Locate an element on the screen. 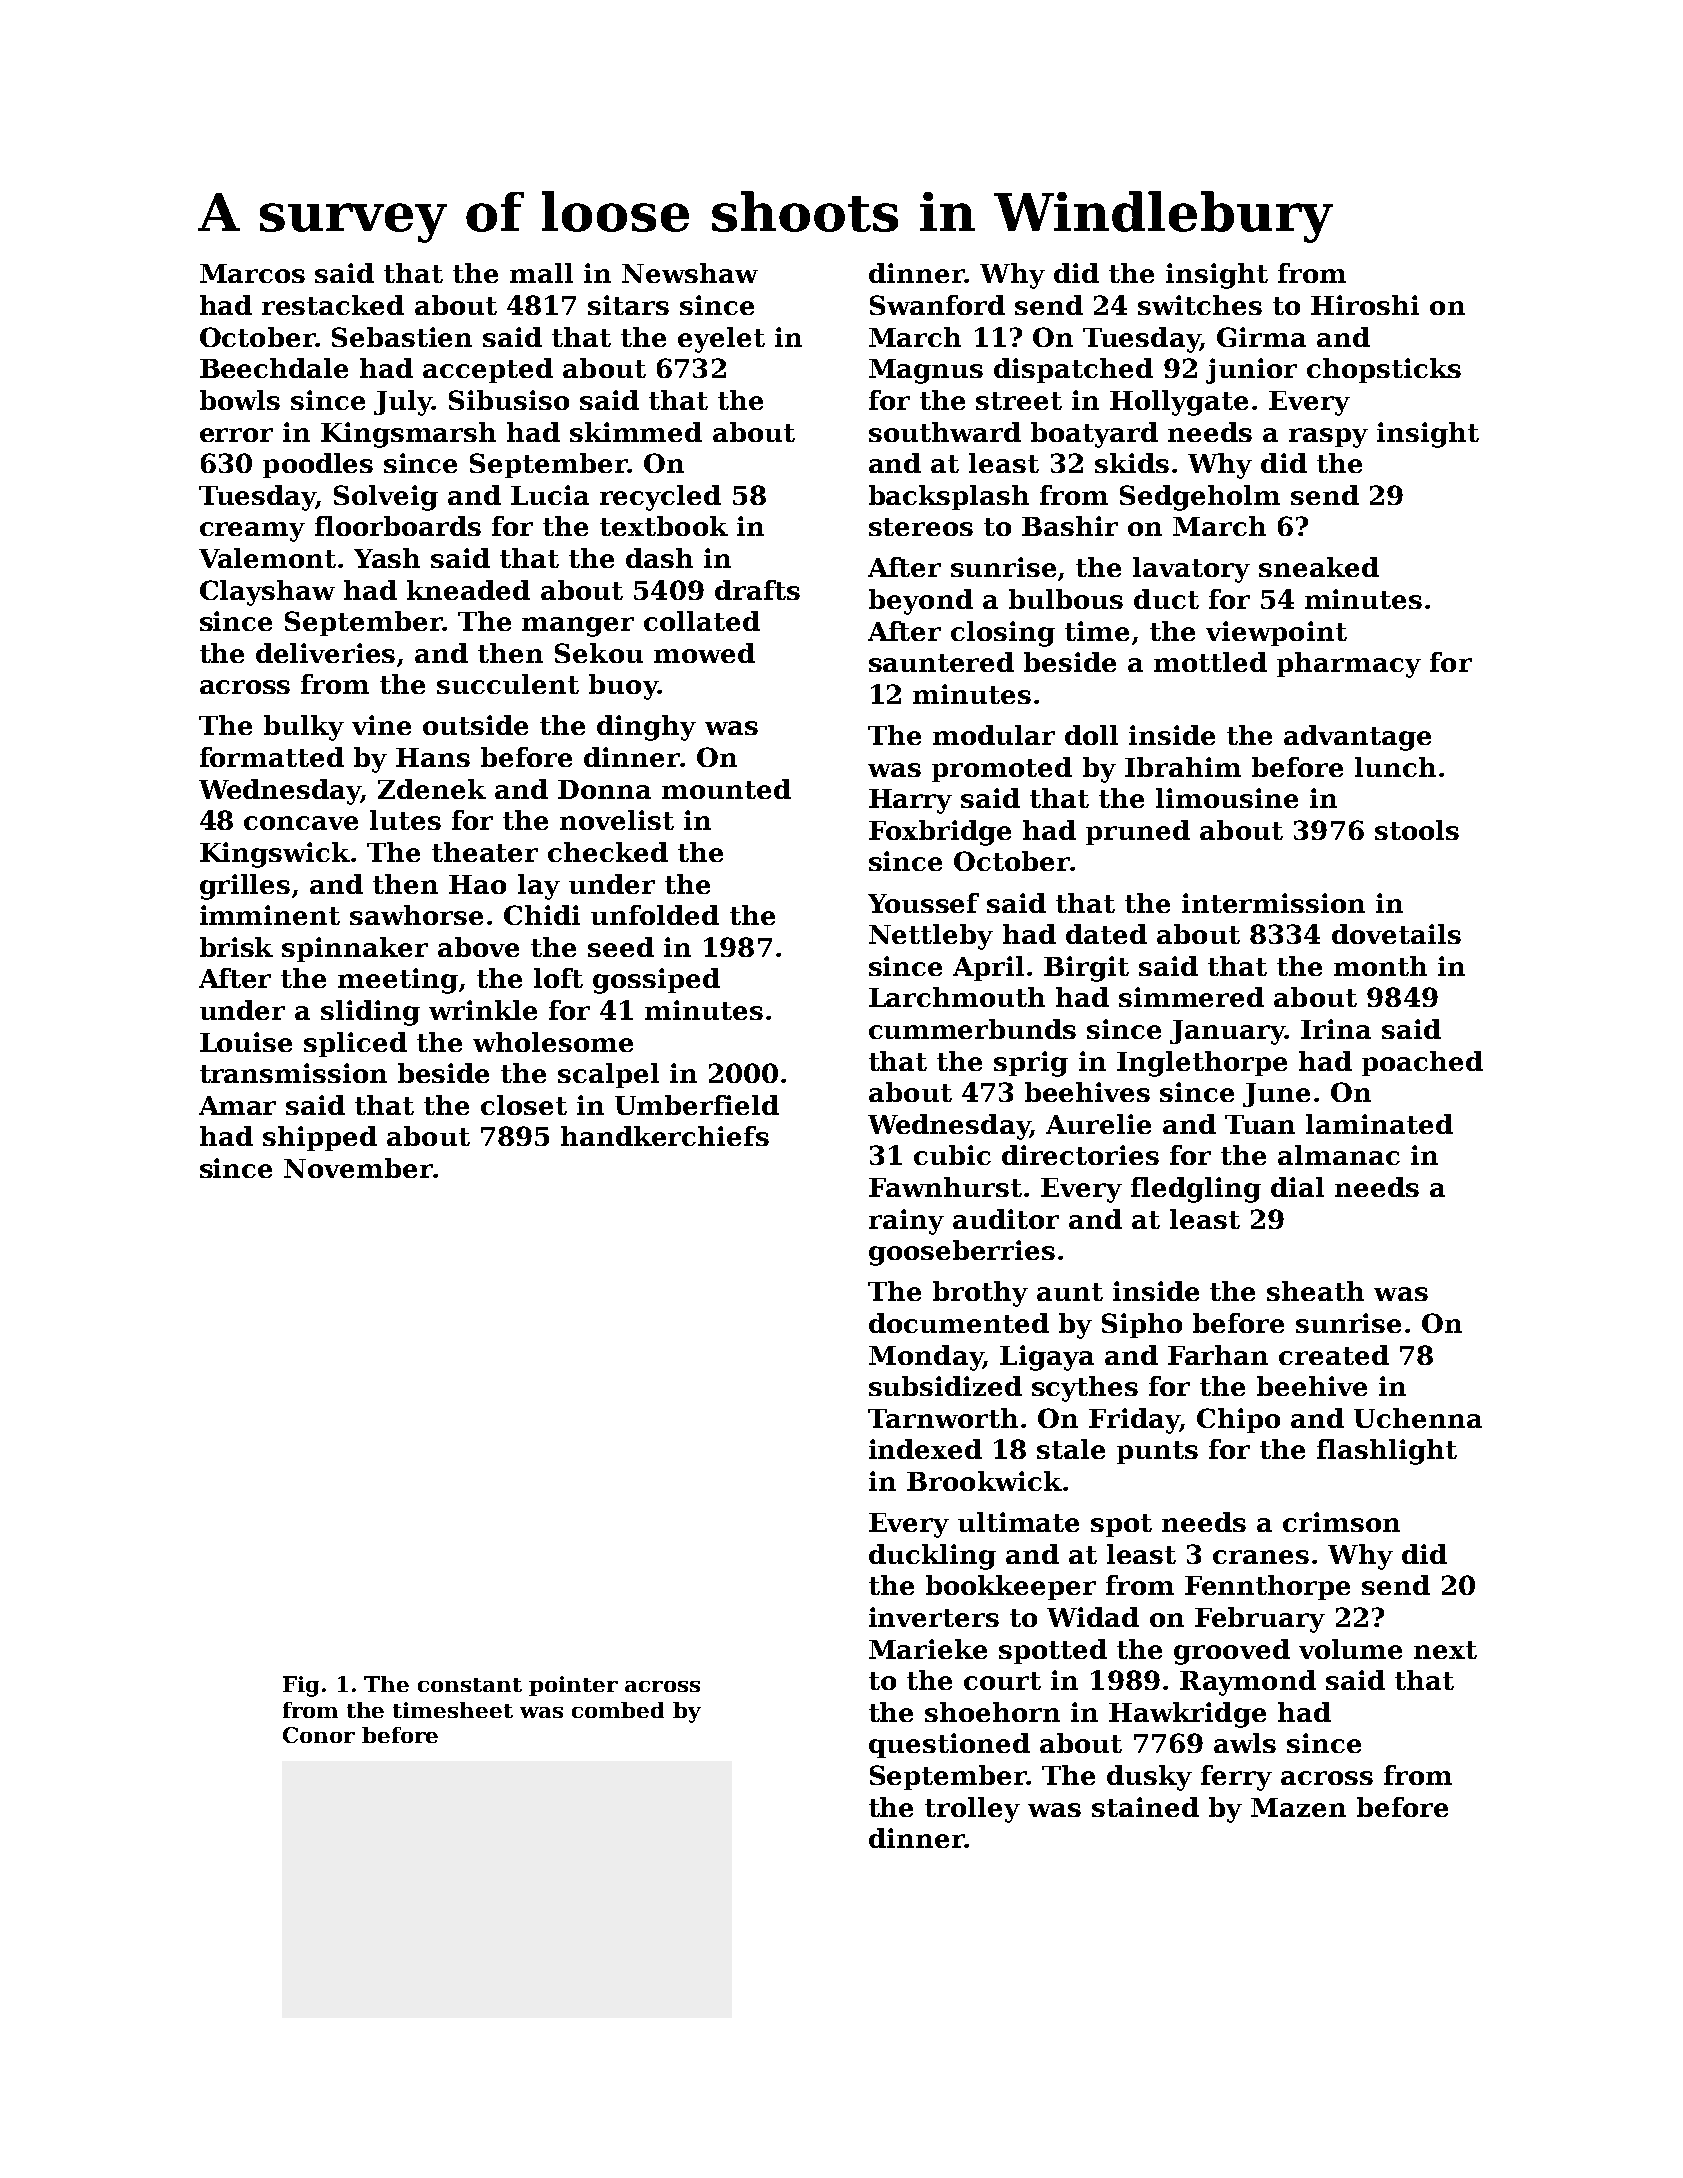  combed is located at coordinates (618, 1710).
